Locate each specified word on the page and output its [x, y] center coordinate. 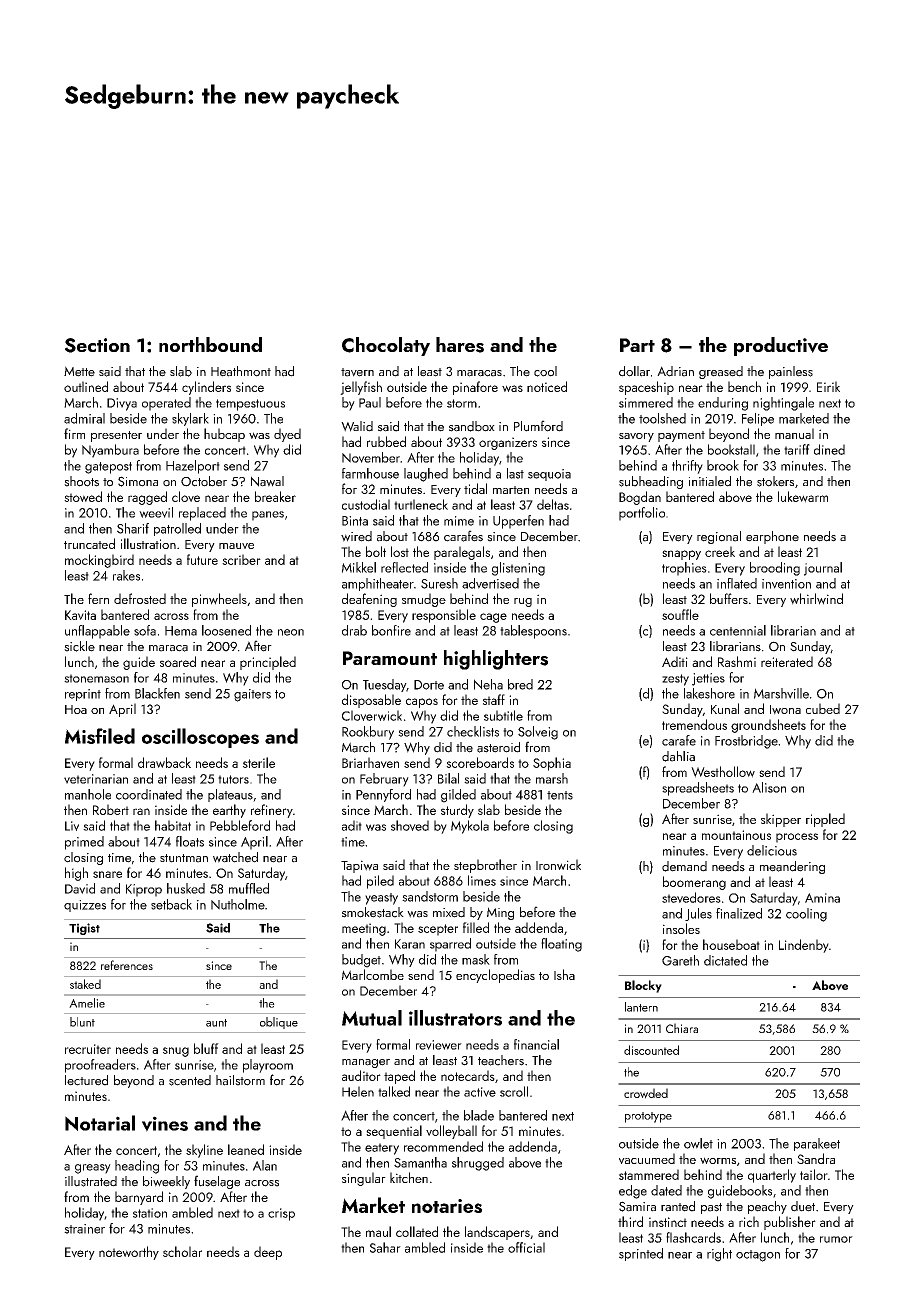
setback [171, 904]
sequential [394, 1132]
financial [536, 1044]
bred [520, 684]
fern [98, 598]
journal [823, 569]
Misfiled [100, 736]
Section [97, 345]
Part [637, 345]
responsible [444, 616]
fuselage [217, 1182]
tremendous [694, 724]
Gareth [680, 960]
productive [781, 346]
